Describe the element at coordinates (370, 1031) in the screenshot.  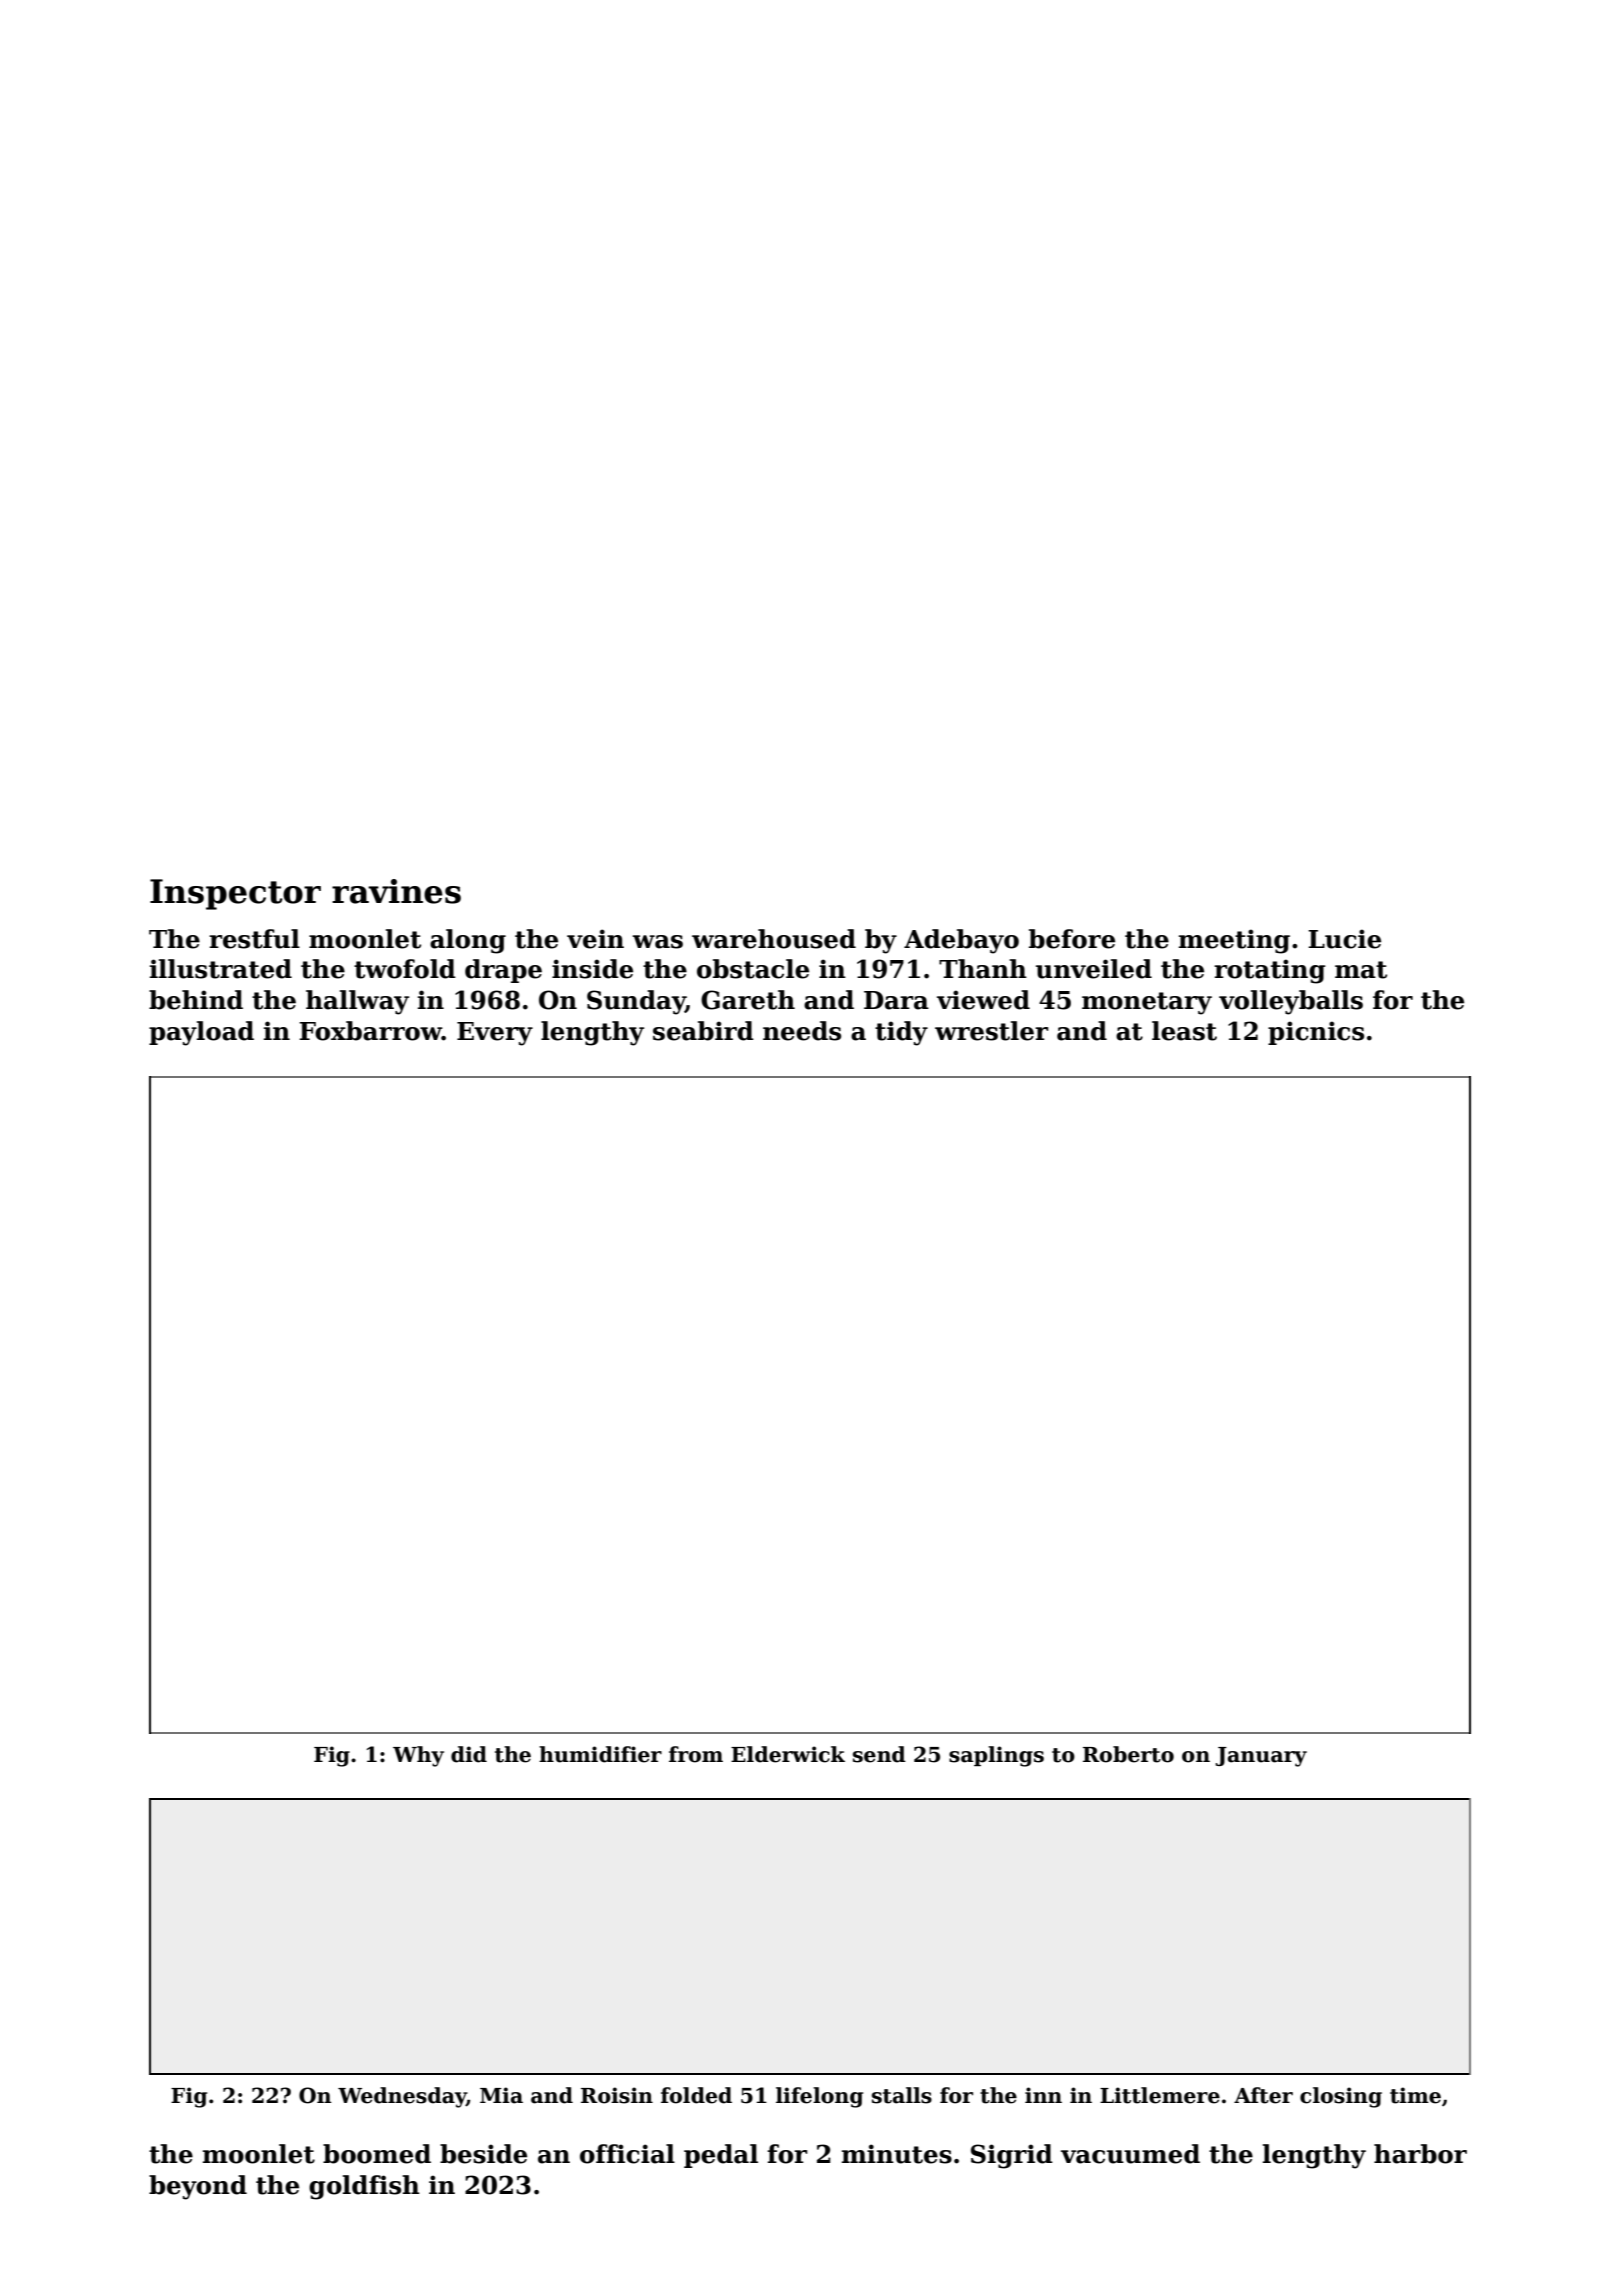
I see `Foxbarrow` at that location.
